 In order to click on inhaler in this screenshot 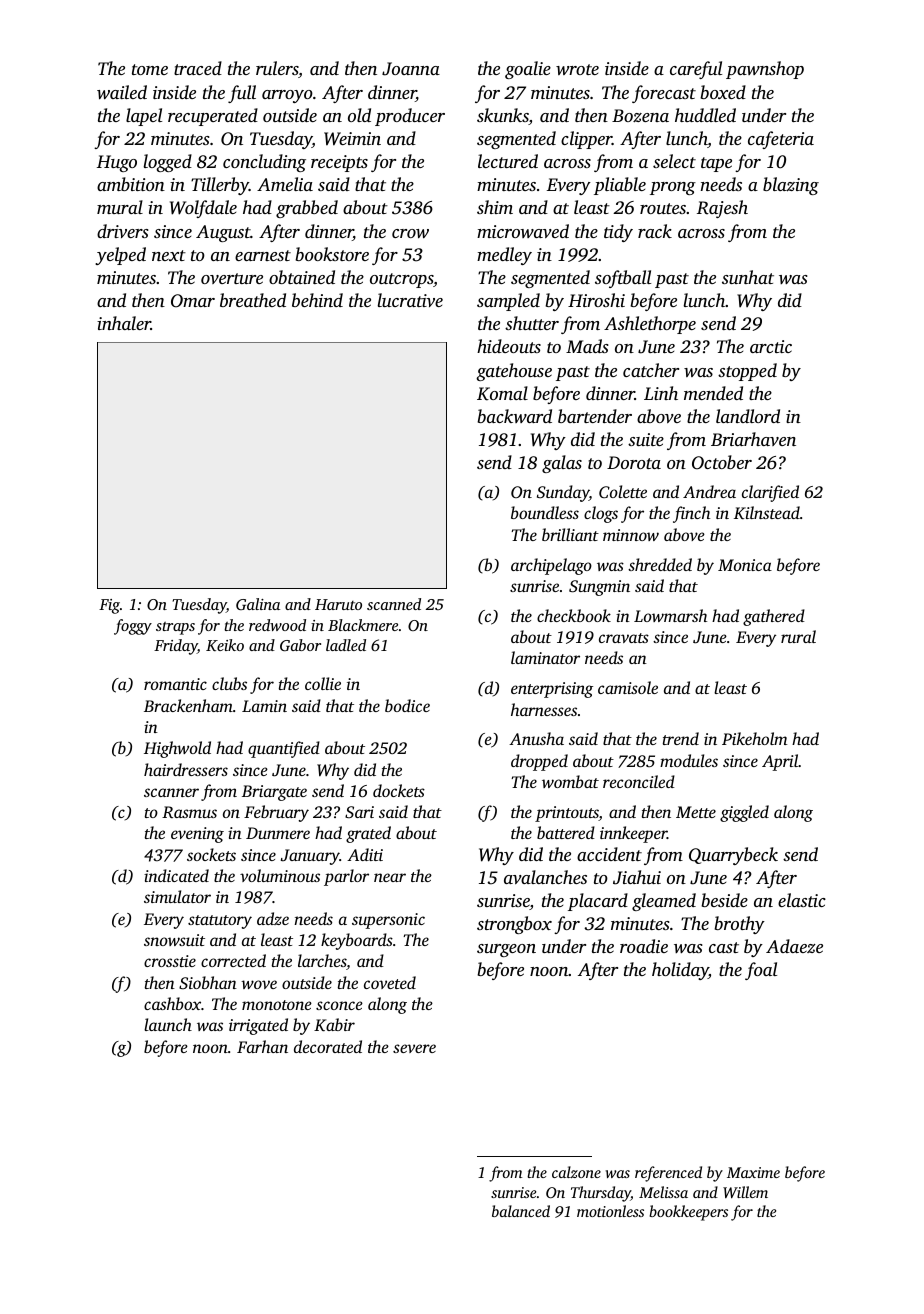, I will do `click(124, 323)`.
